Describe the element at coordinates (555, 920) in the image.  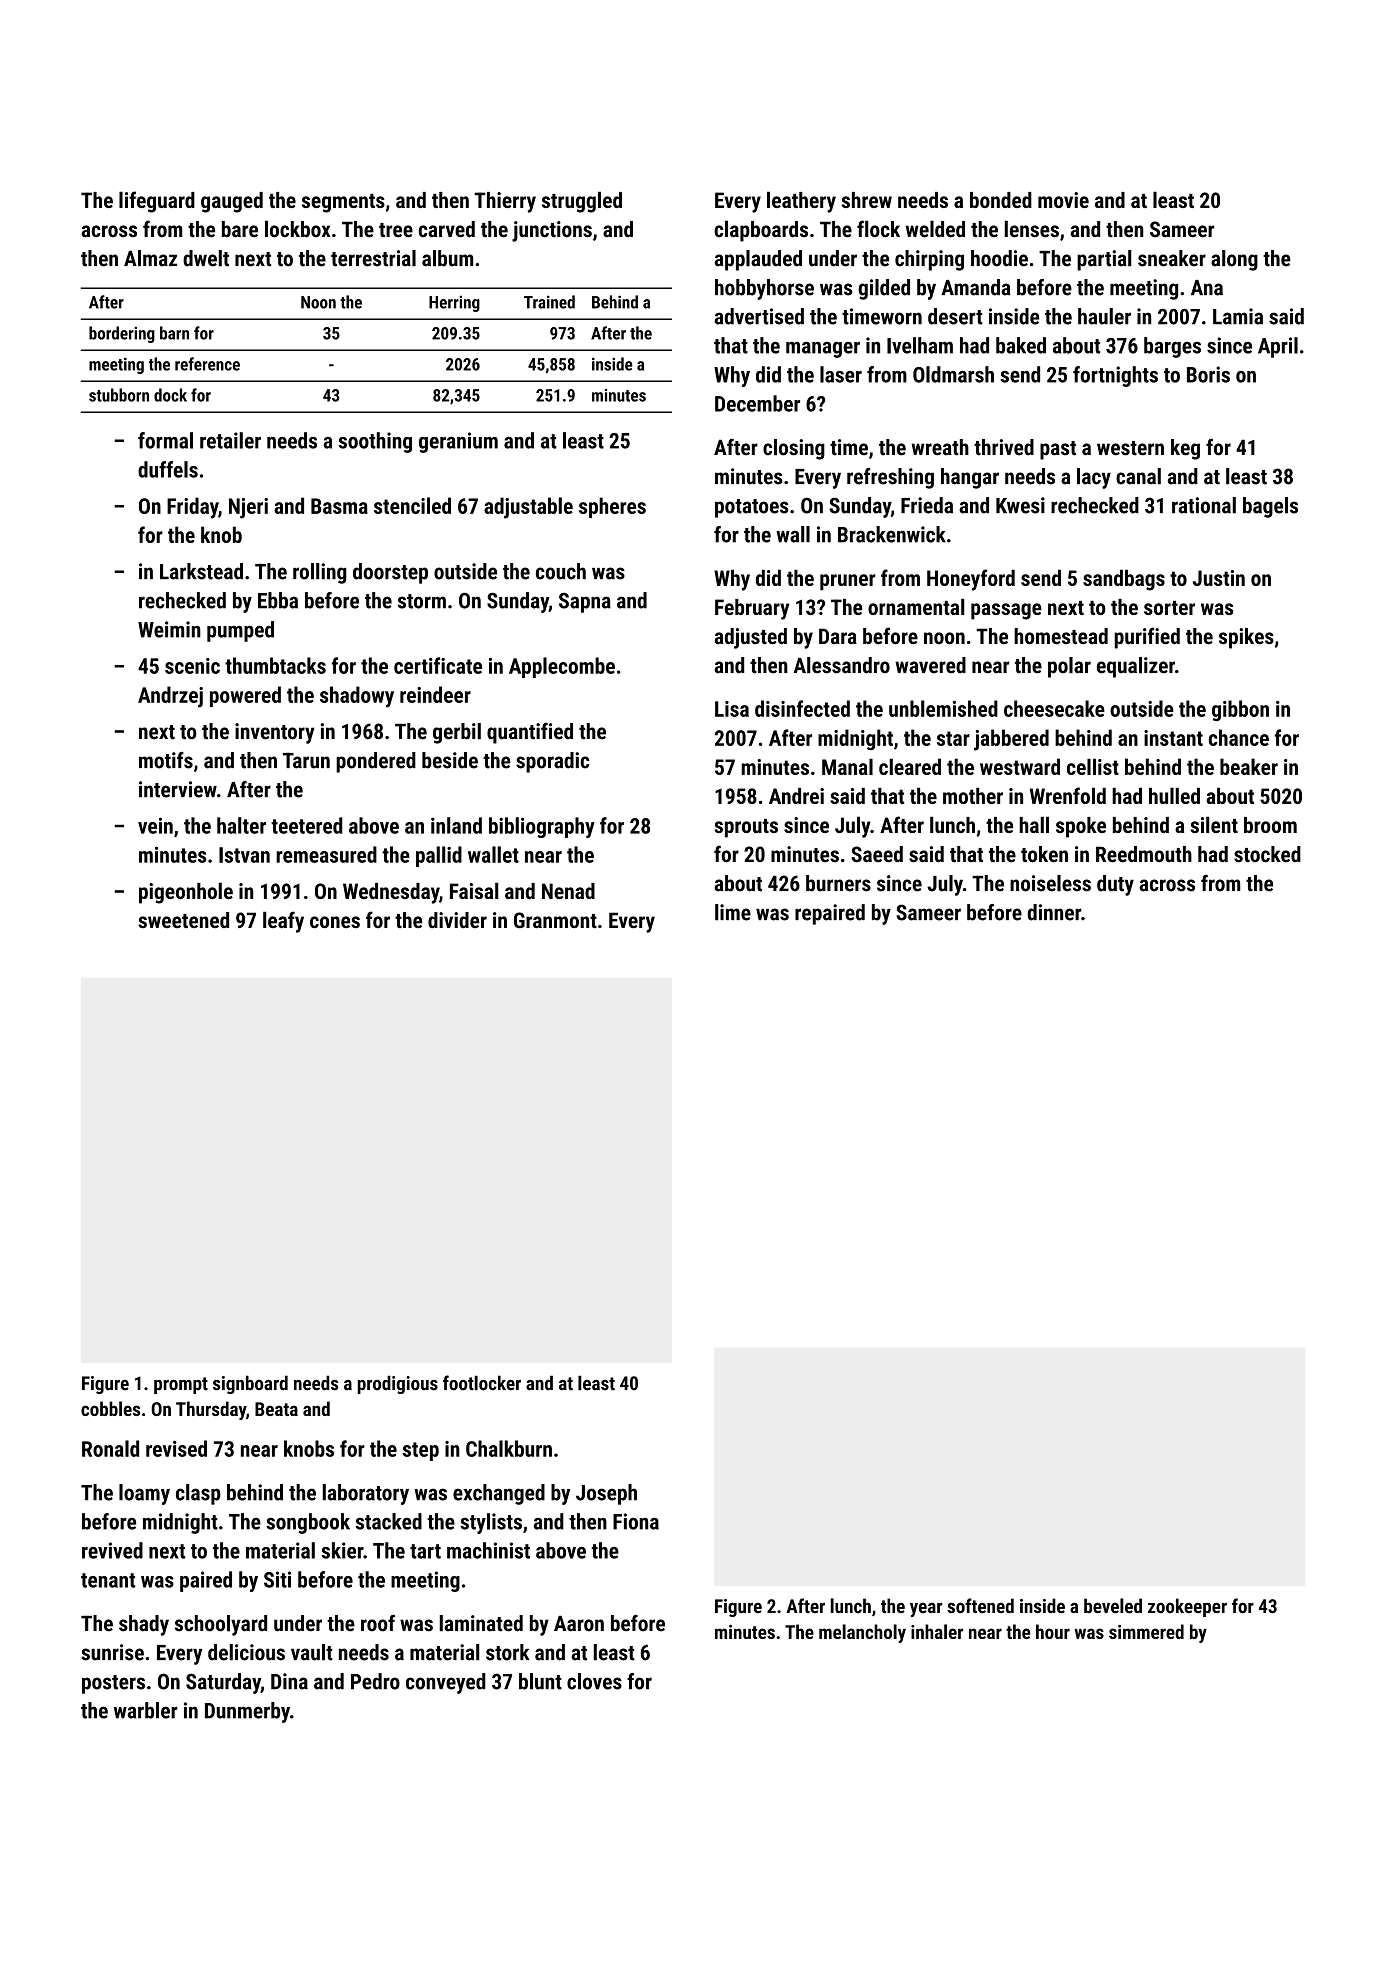
I see `Granmont` at that location.
